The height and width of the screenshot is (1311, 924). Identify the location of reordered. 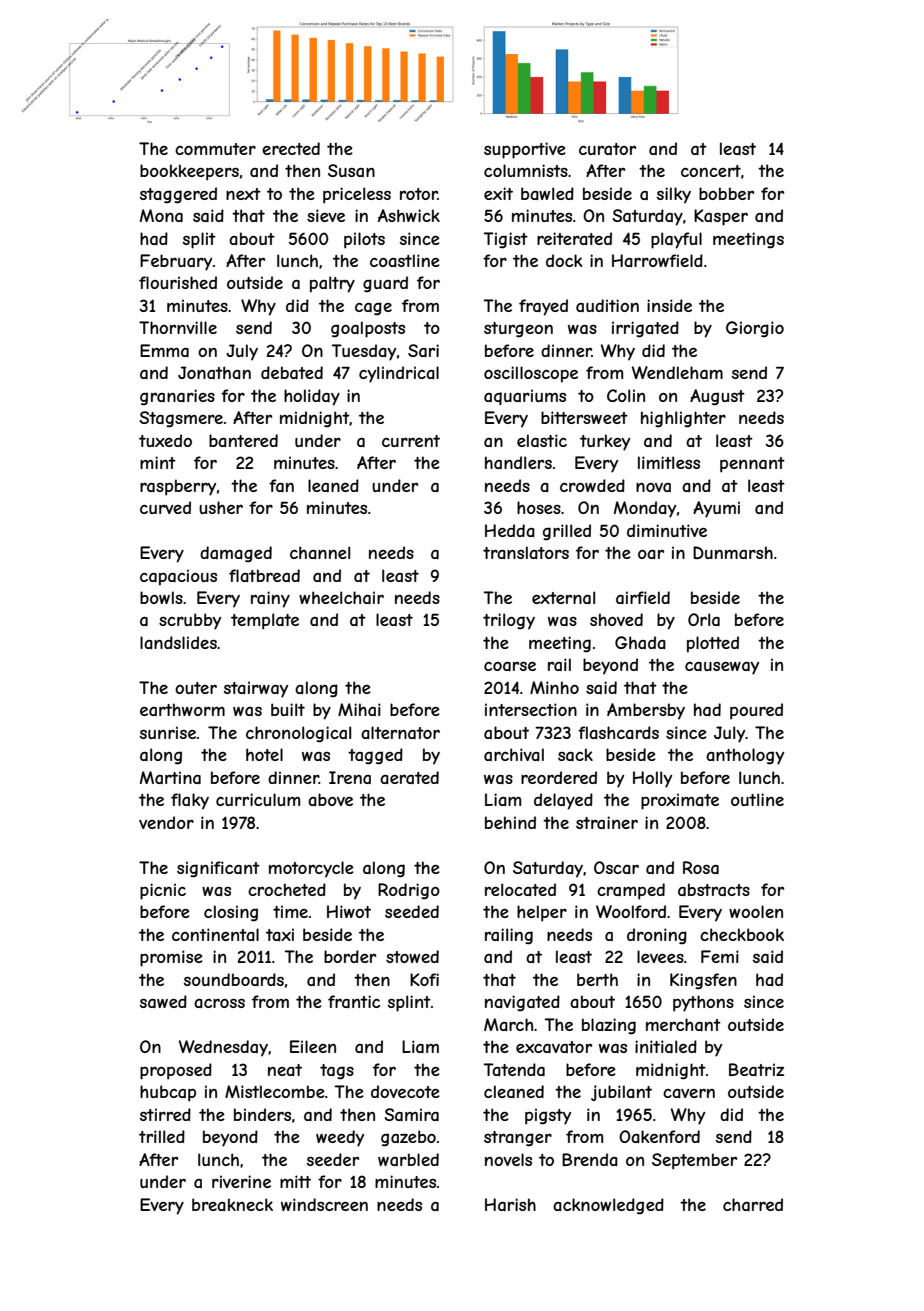
(559, 777).
